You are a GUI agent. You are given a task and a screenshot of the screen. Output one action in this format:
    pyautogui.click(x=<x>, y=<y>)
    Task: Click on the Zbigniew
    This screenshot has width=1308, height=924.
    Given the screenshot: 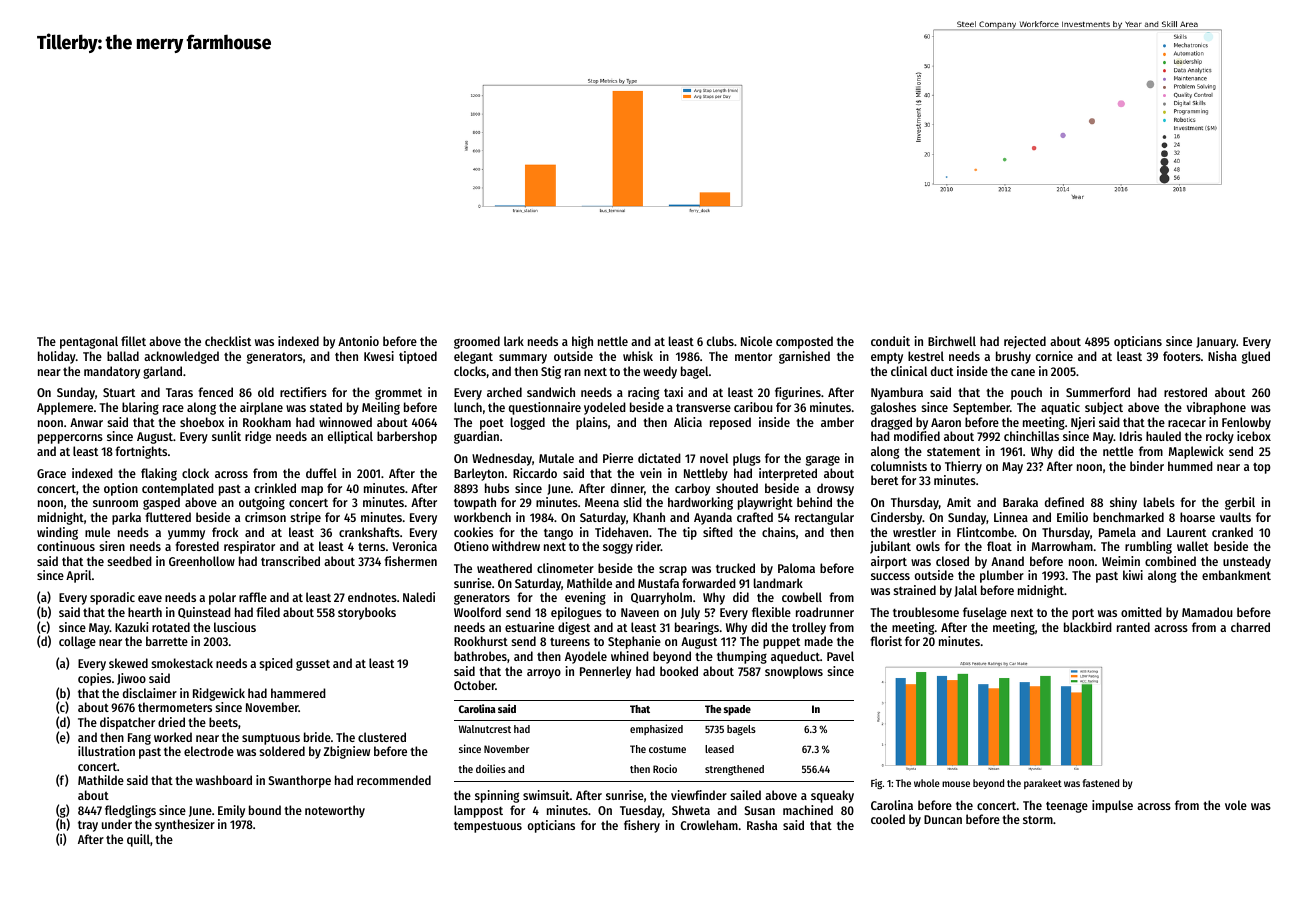 What is the action you would take?
    pyautogui.click(x=346, y=752)
